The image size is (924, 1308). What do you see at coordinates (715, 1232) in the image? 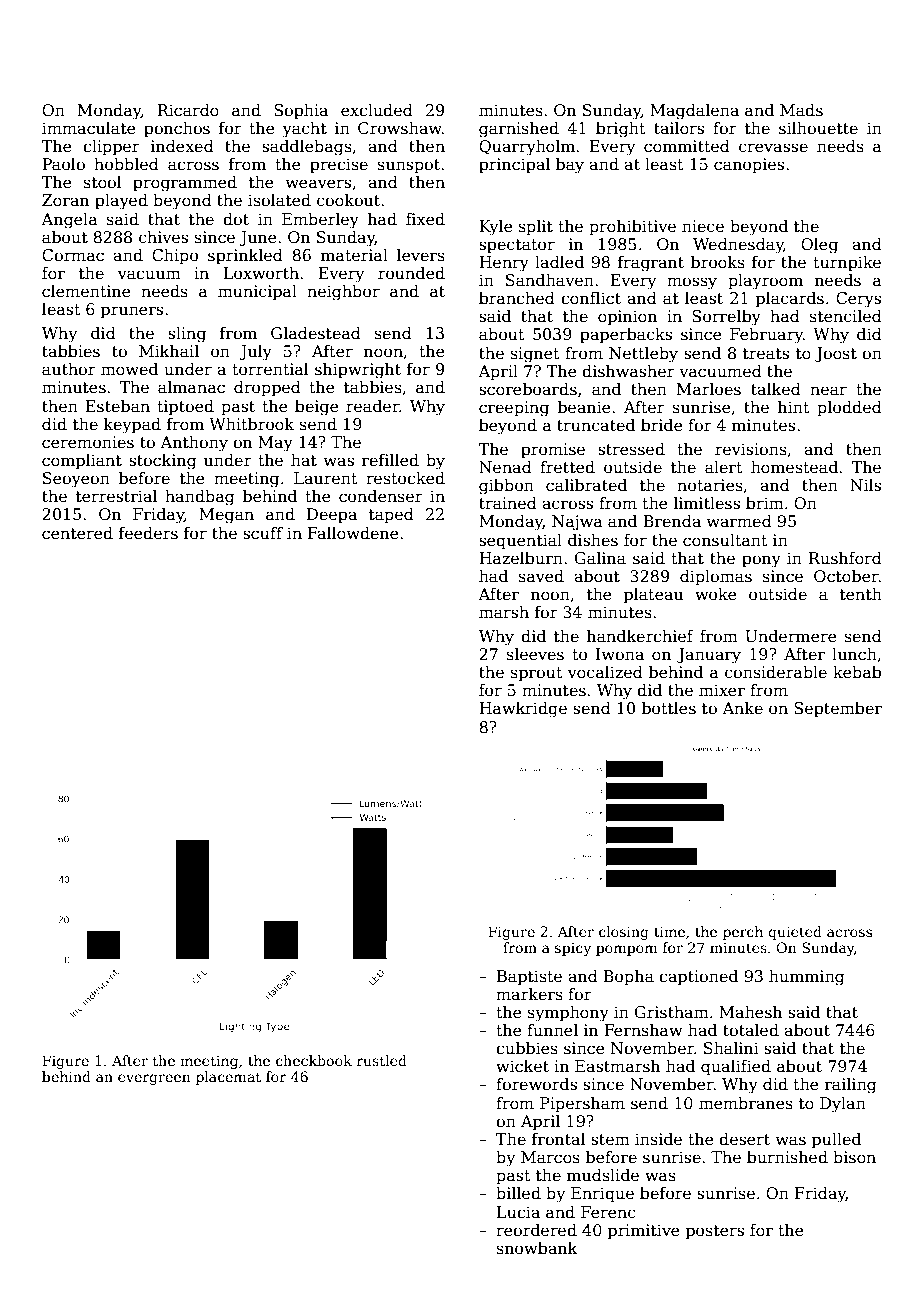
I see `posters` at bounding box center [715, 1232].
